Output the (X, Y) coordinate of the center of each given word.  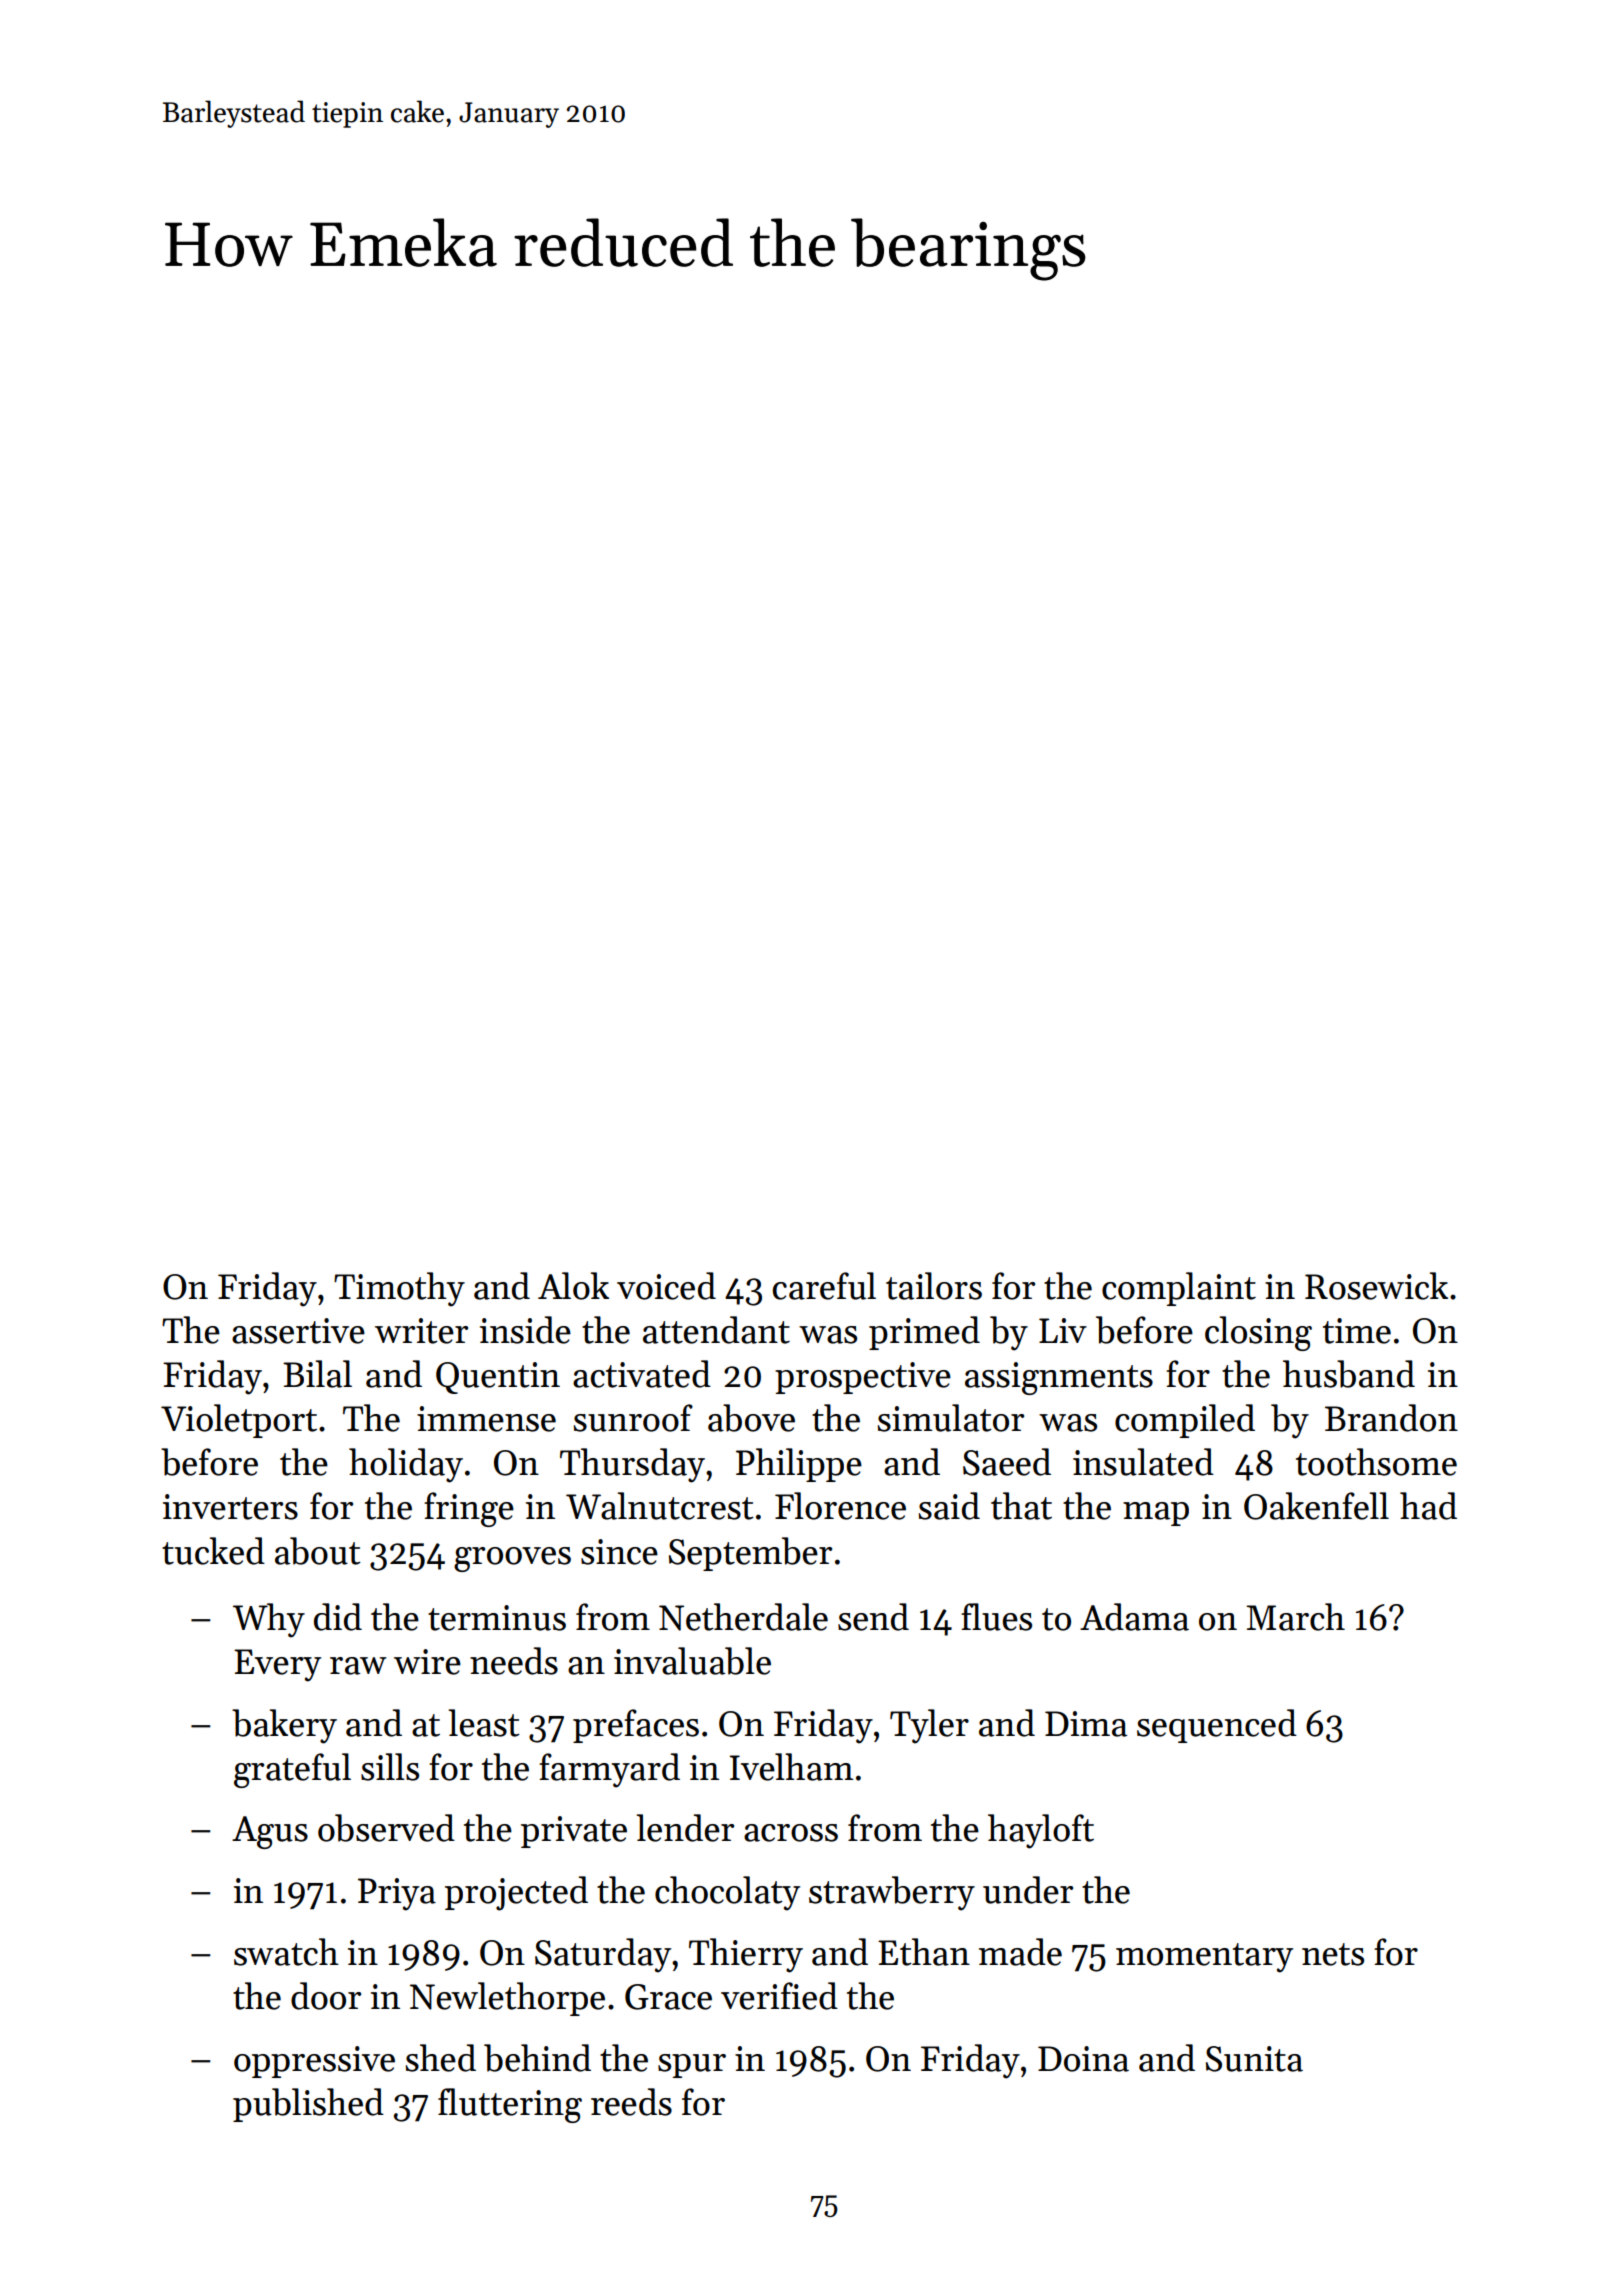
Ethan (924, 1952)
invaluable (692, 1661)
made (1020, 1952)
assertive (298, 1331)
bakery (284, 1726)
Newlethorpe (507, 1999)
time (1357, 1331)
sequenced (1217, 1726)
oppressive (314, 2062)
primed (924, 1333)
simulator (951, 1418)
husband (1349, 1374)
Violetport (239, 1421)
